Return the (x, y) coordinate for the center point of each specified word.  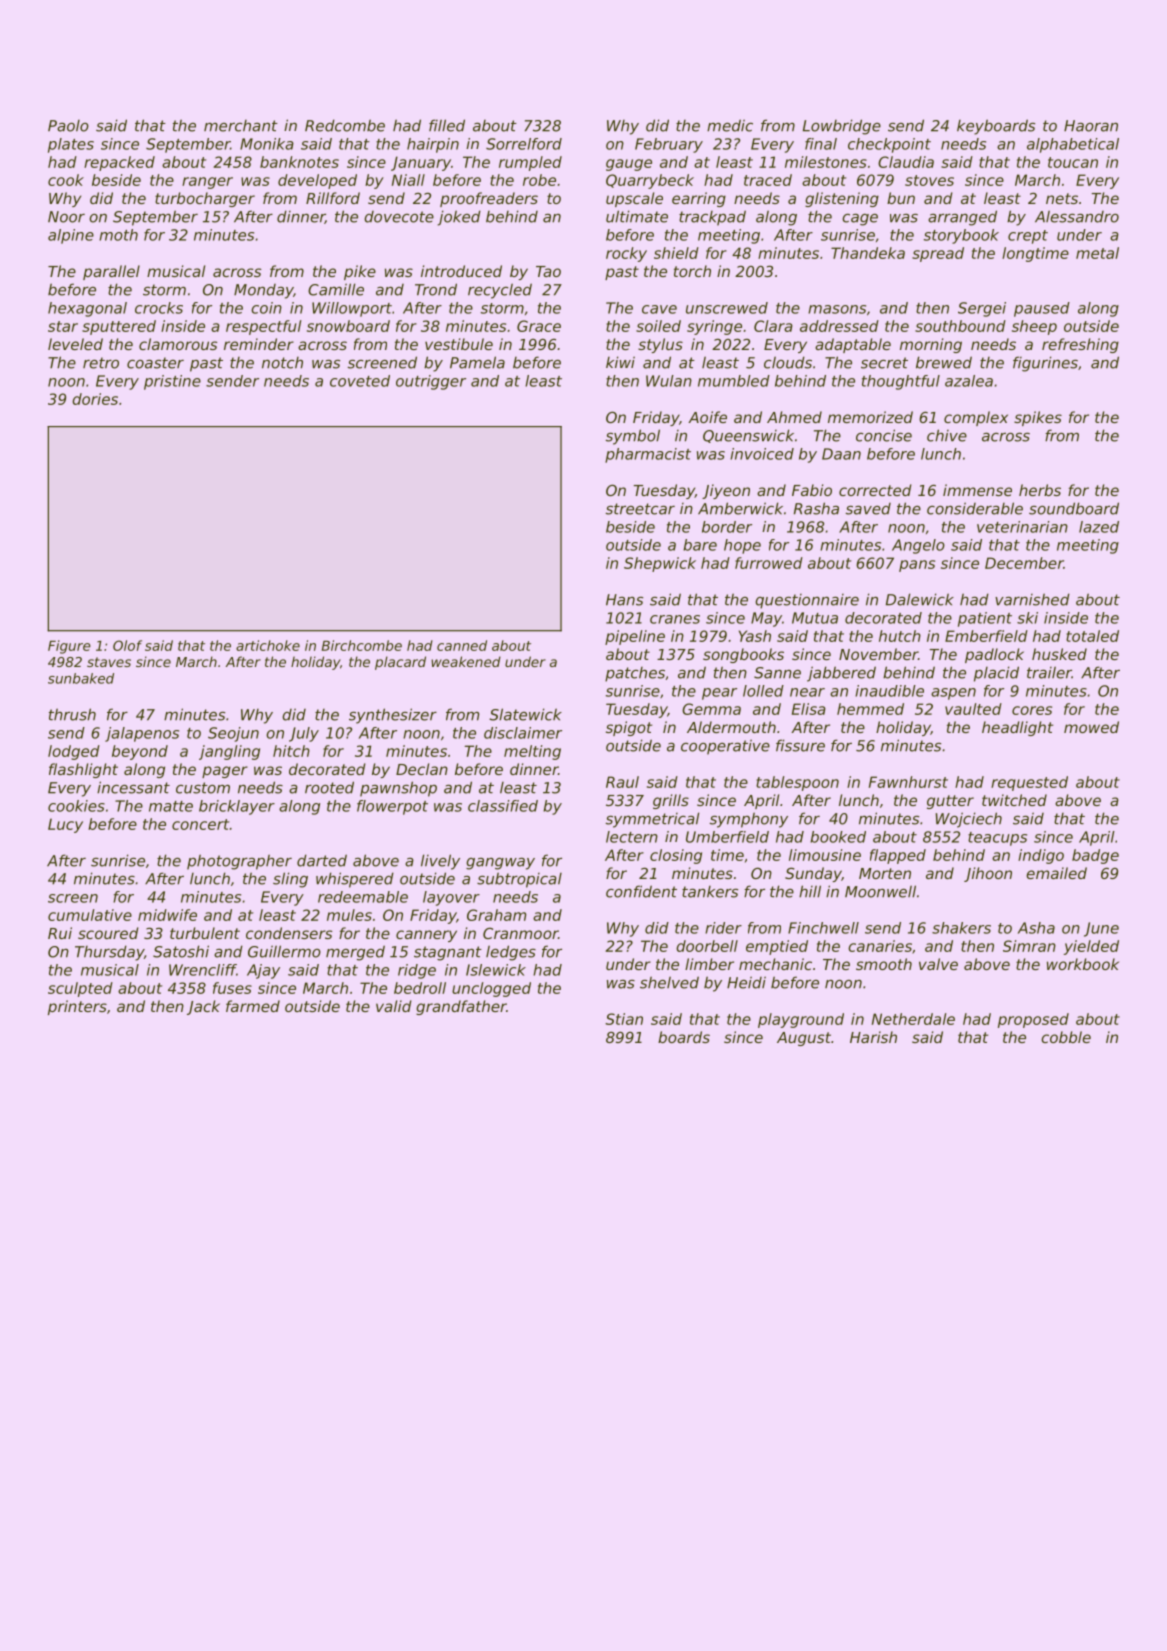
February (669, 145)
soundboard (1074, 508)
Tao (548, 271)
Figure (69, 647)
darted (322, 860)
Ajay (263, 971)
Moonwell (880, 891)
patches (635, 674)
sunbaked (81, 678)
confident (641, 891)
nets (1062, 198)
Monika (267, 144)
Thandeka (868, 253)
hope (742, 546)
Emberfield (986, 636)
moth (118, 235)
